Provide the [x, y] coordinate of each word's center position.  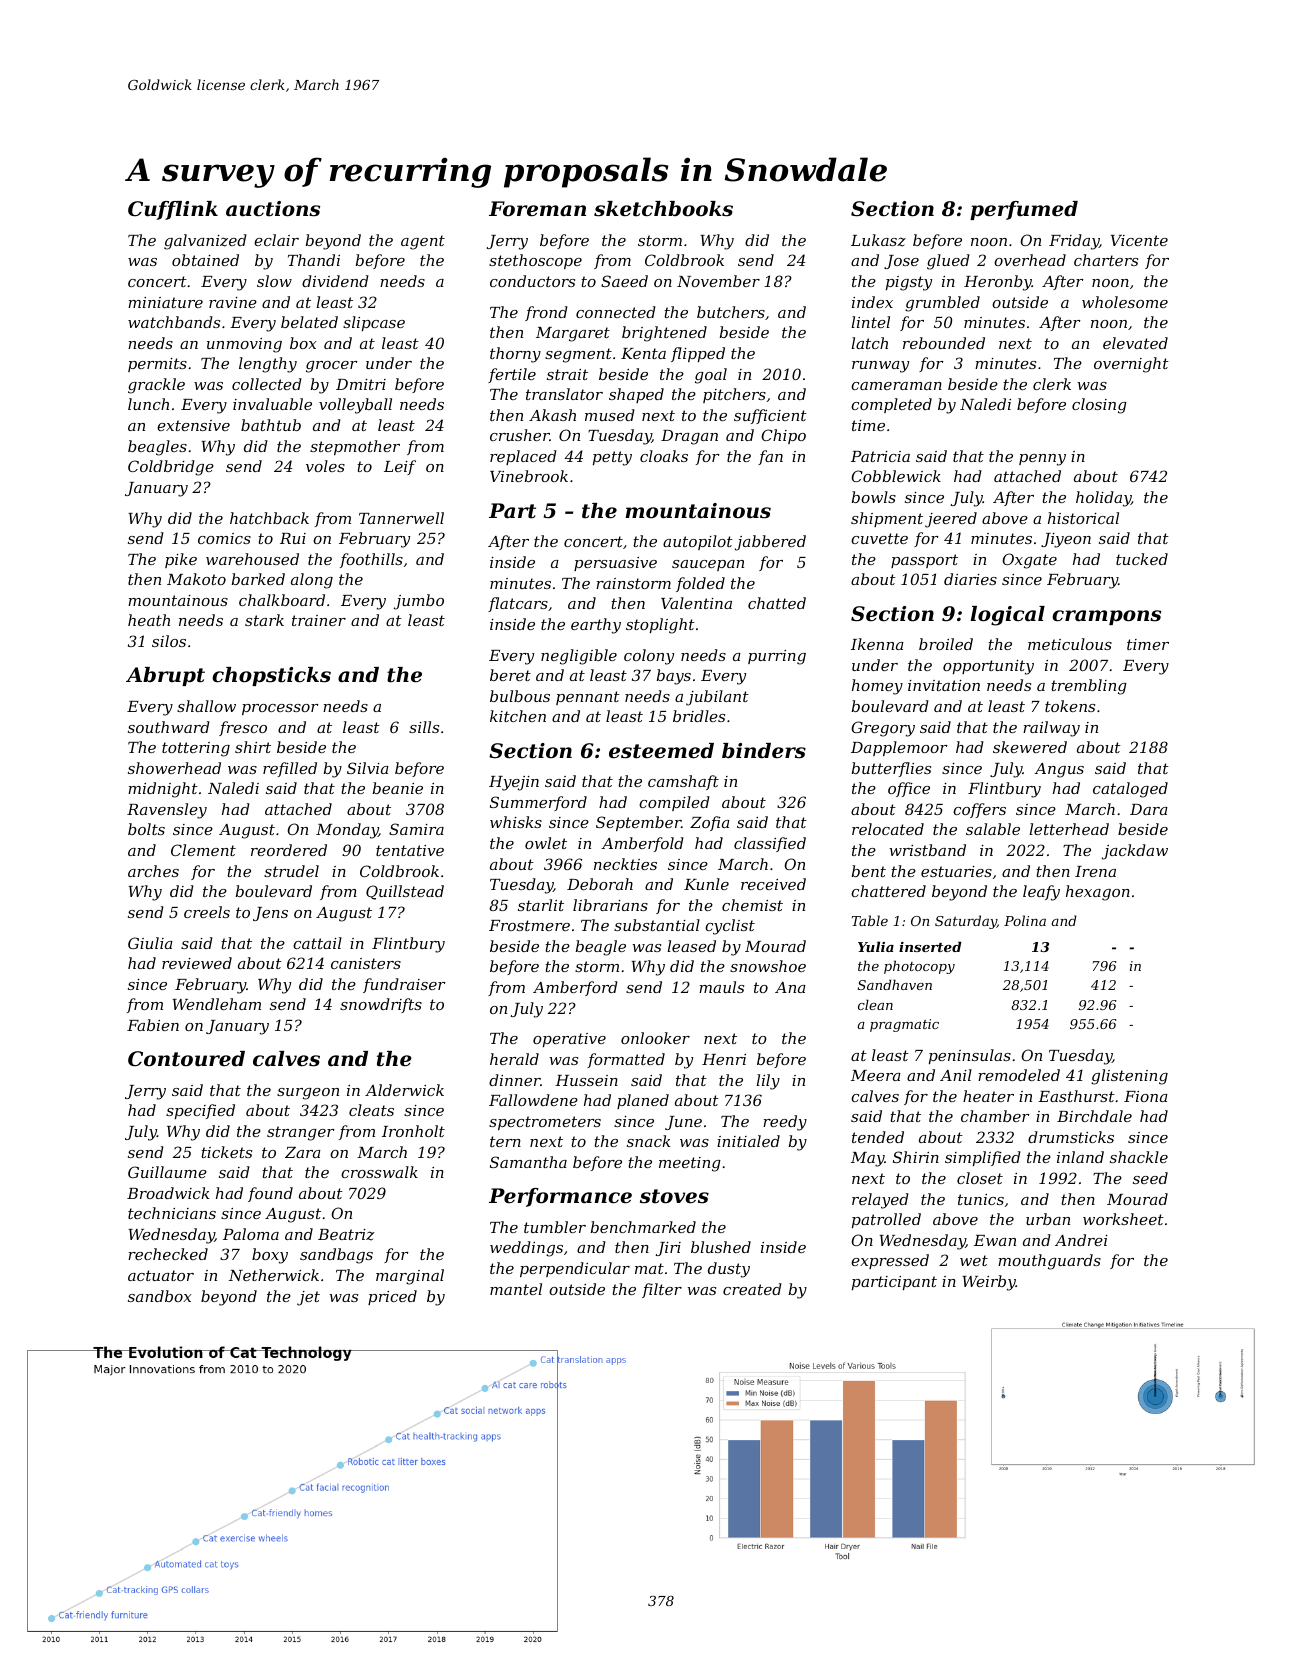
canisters [366, 963]
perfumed [1024, 210]
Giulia [150, 943]
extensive [193, 425]
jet [308, 1298]
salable [993, 829]
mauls [721, 987]
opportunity [988, 667]
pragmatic [904, 1025]
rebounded [944, 343]
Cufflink [173, 210]
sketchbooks [663, 209]
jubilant [717, 698]
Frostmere [529, 925]
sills [424, 727]
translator [564, 394]
